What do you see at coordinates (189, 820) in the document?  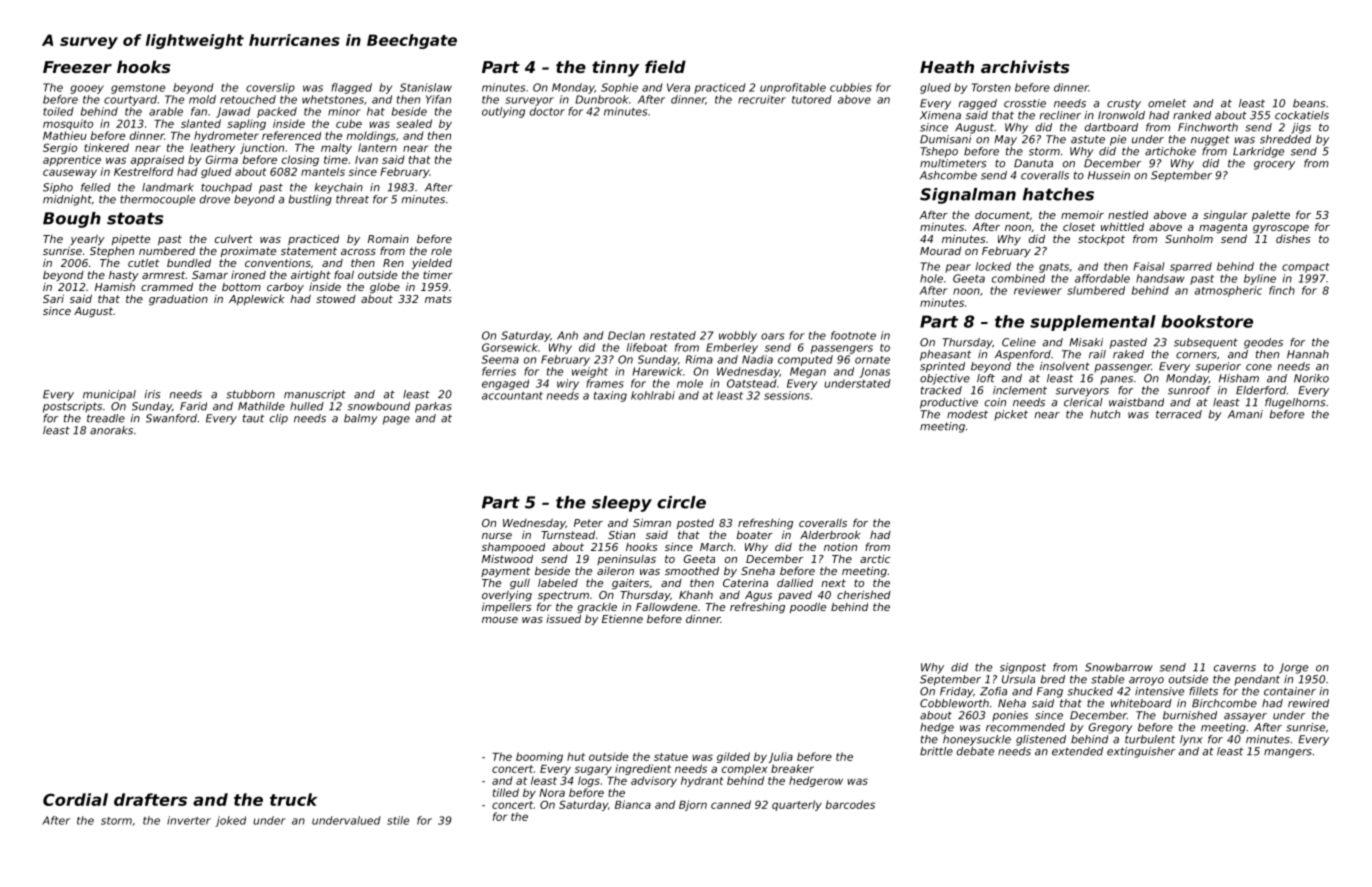 I see `inverter` at bounding box center [189, 820].
